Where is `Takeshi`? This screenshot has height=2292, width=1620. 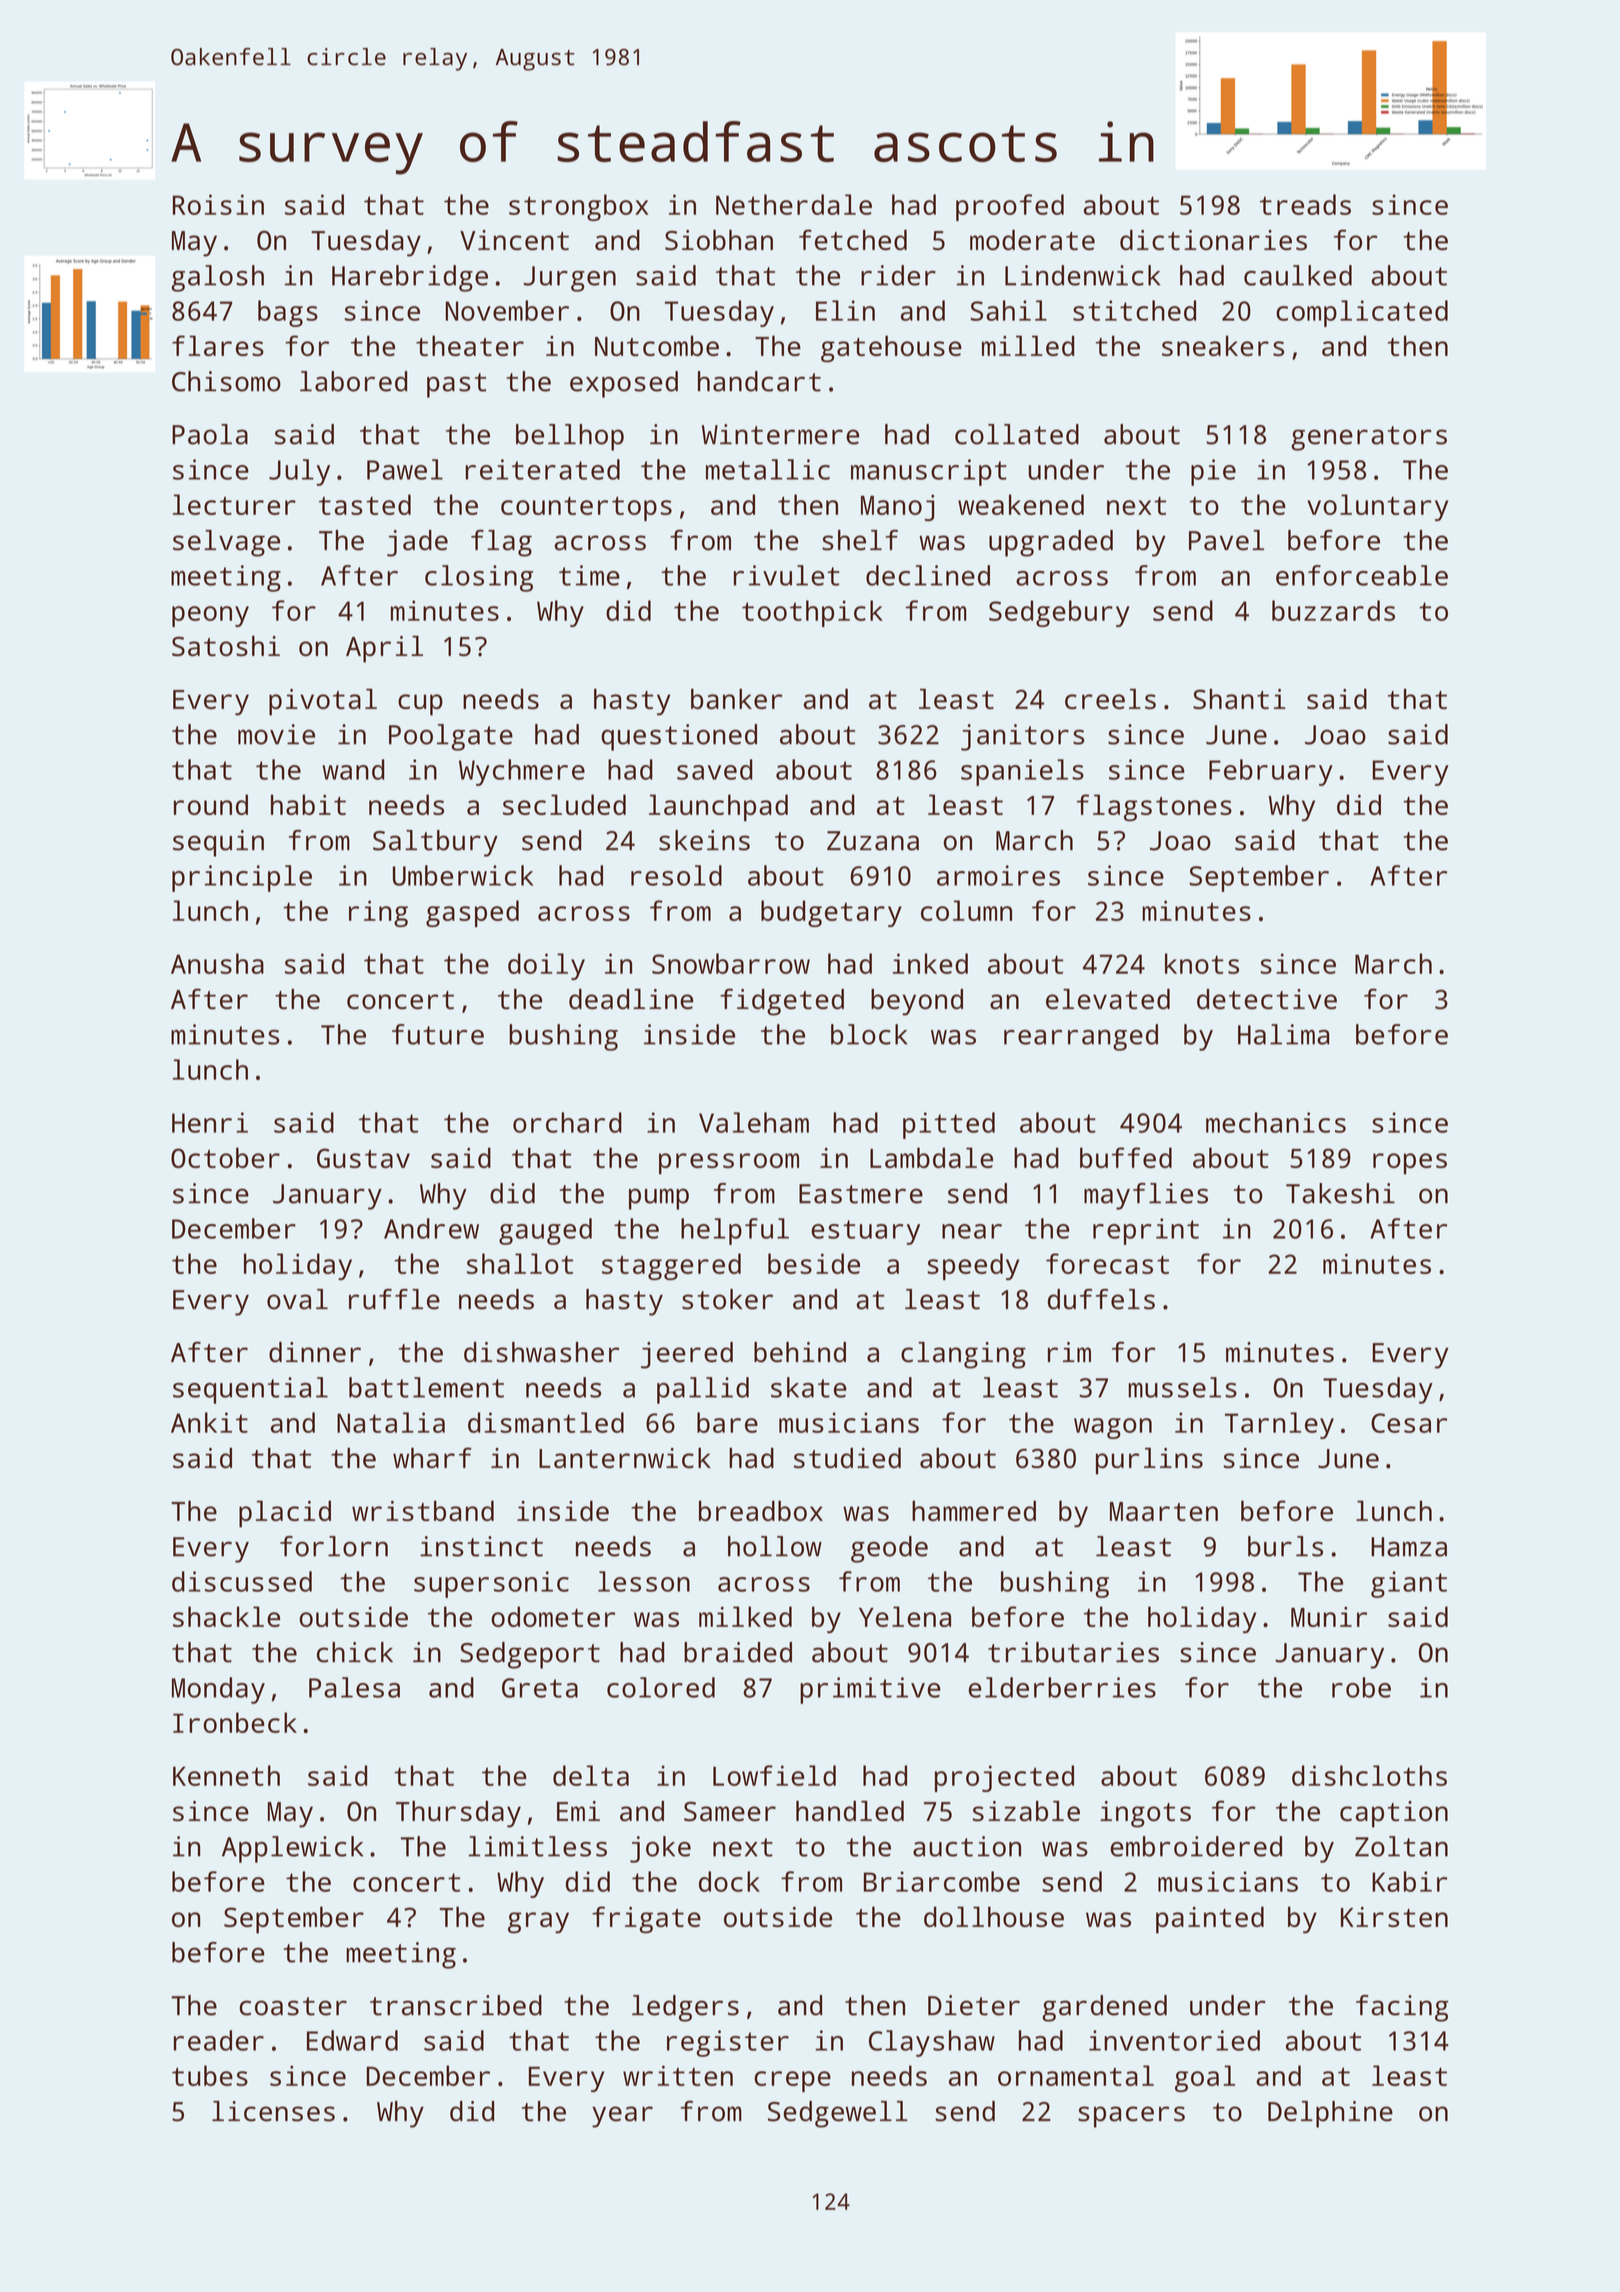
Takeshi is located at coordinates (1340, 1193).
